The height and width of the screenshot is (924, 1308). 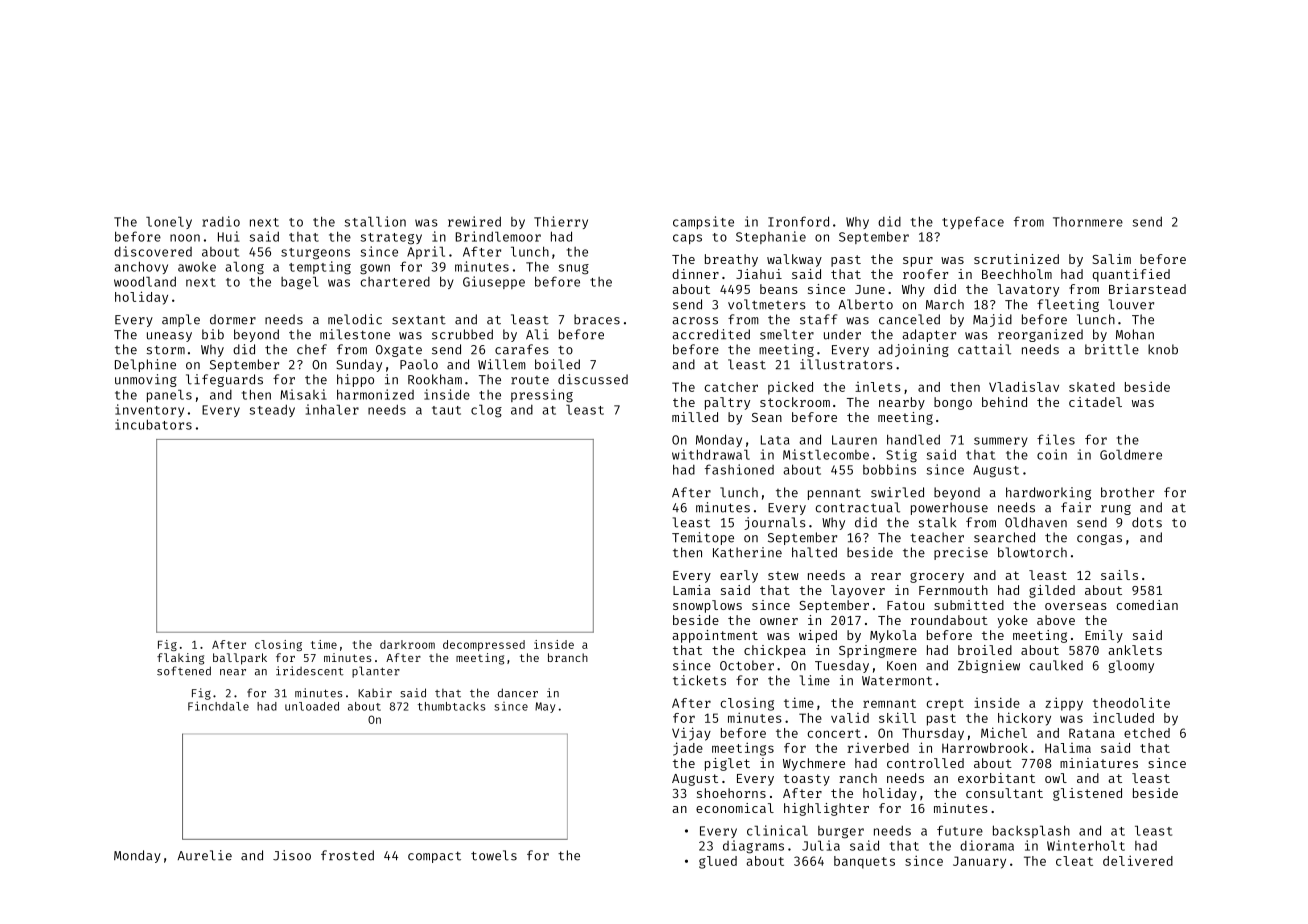 What do you see at coordinates (953, 403) in the screenshot?
I see `bongo` at bounding box center [953, 403].
